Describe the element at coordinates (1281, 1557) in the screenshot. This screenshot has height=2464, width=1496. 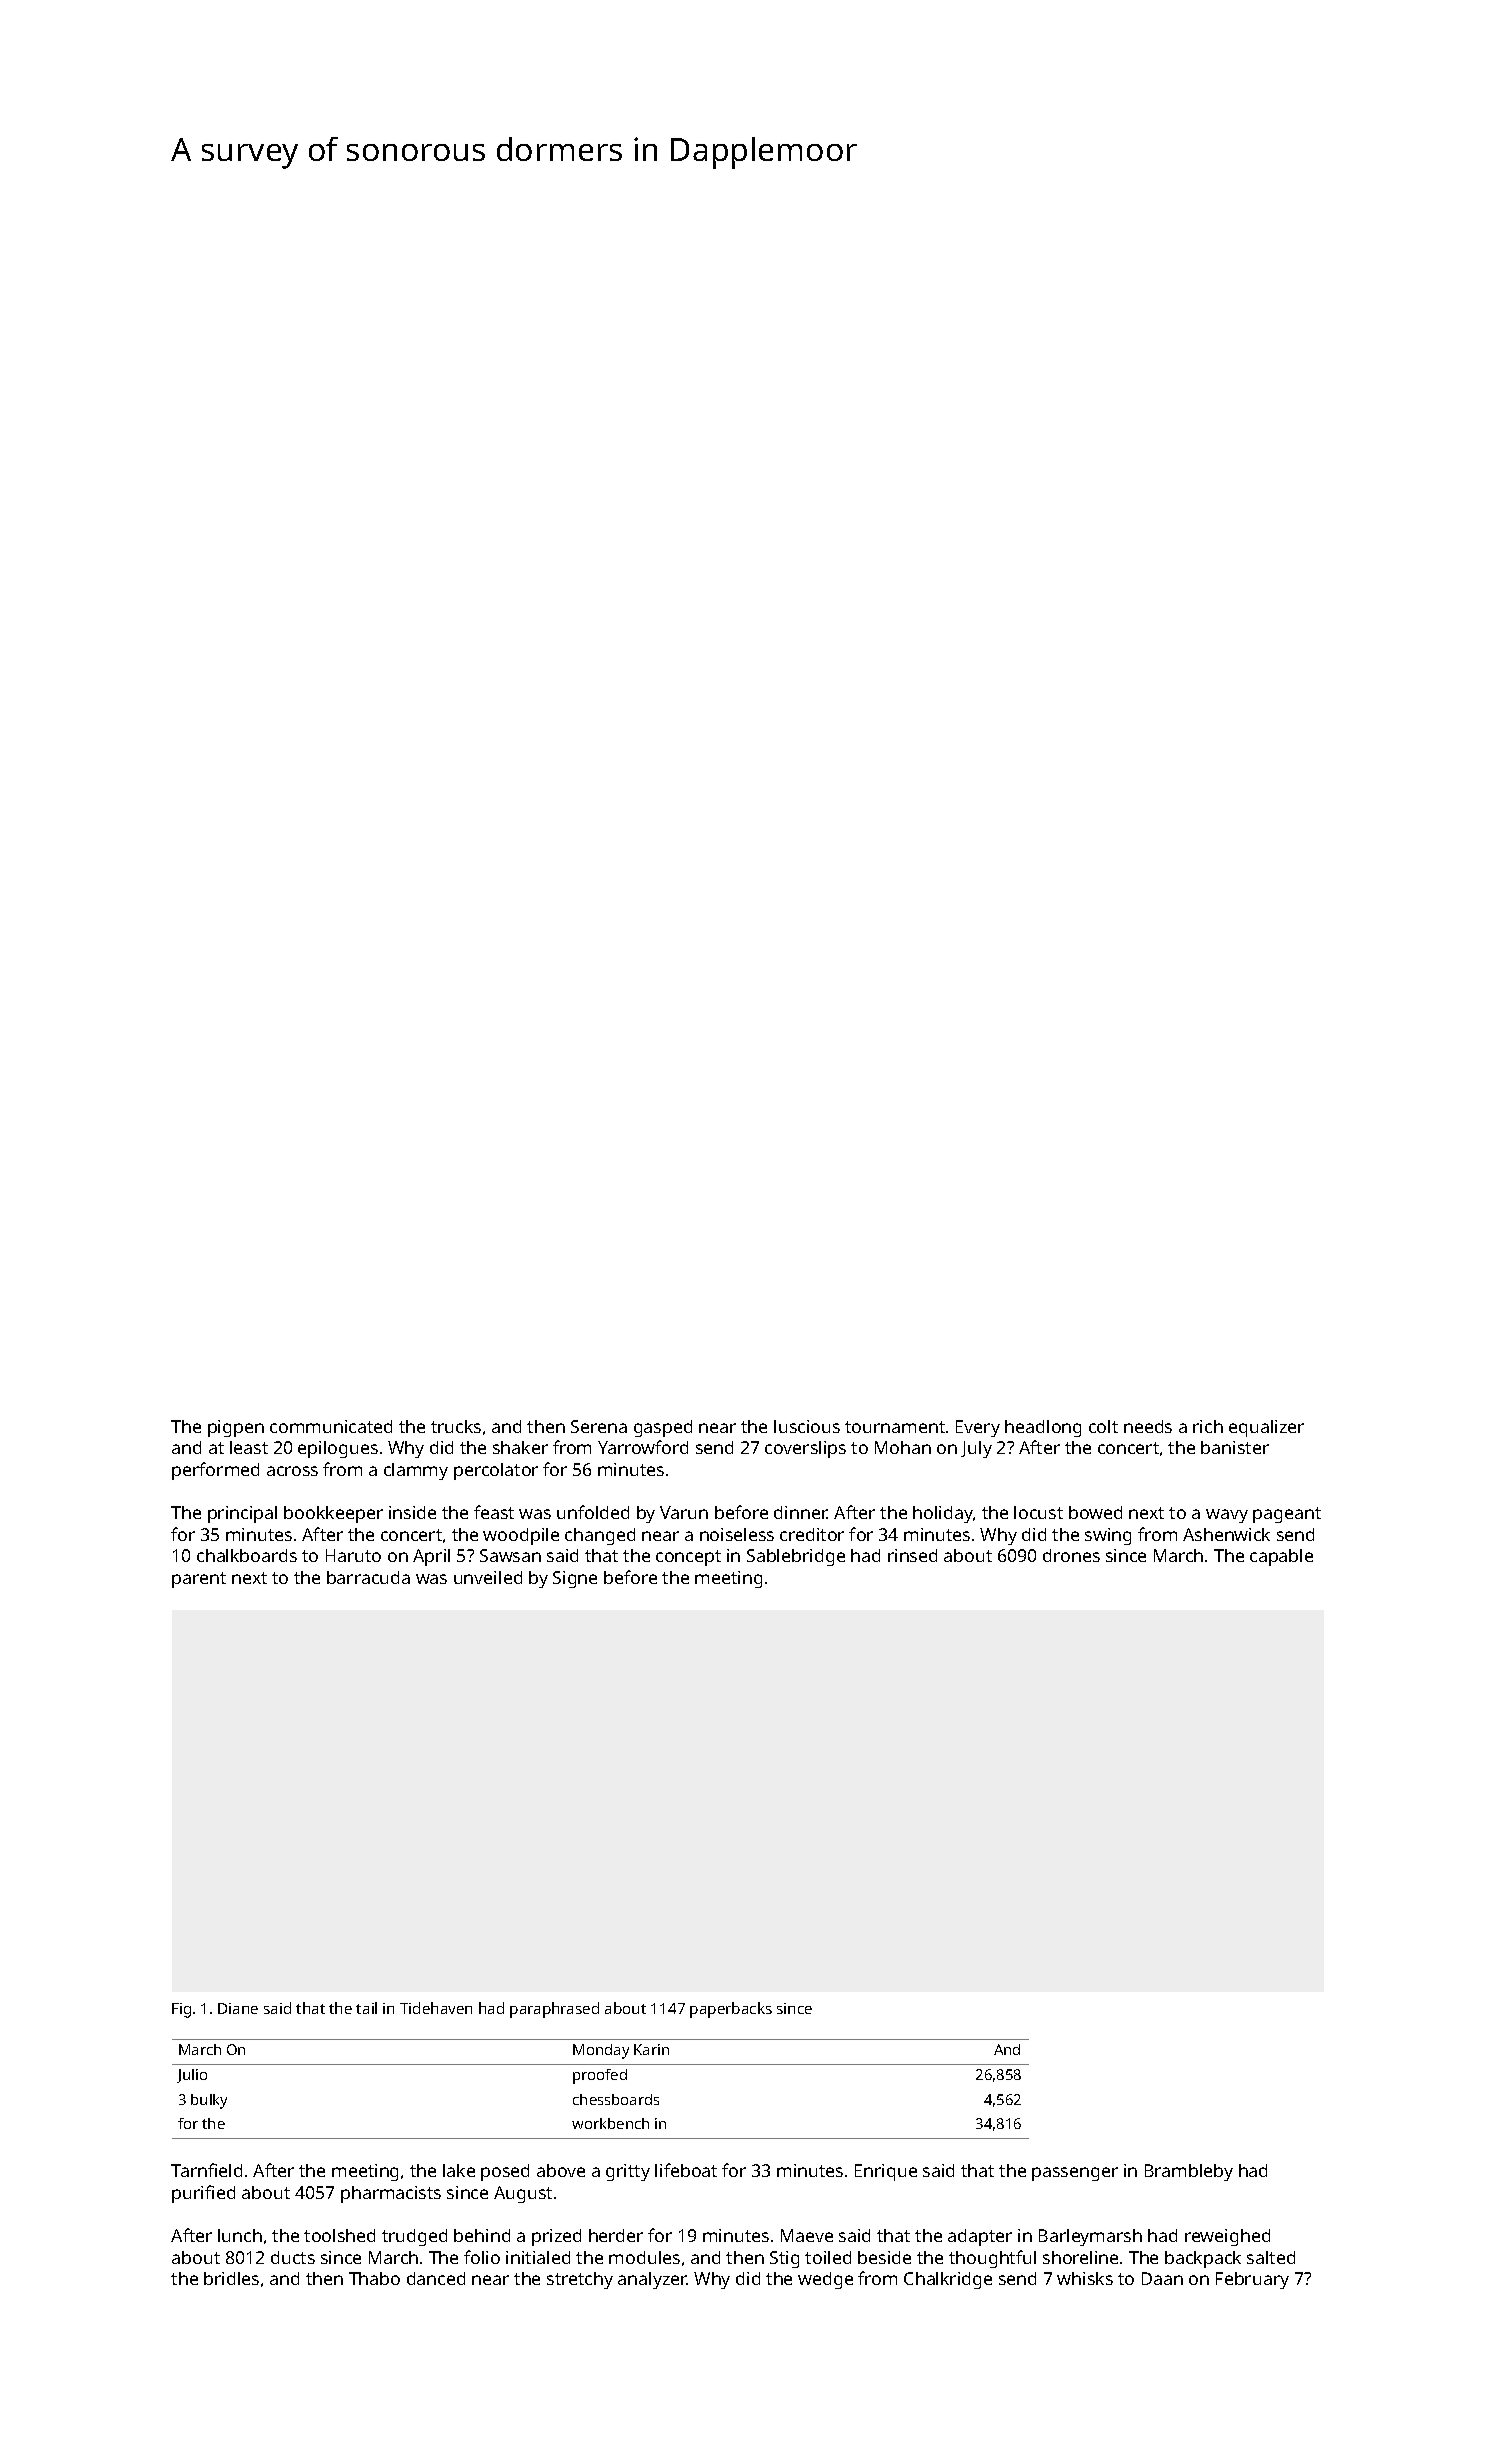
I see `capable` at that location.
